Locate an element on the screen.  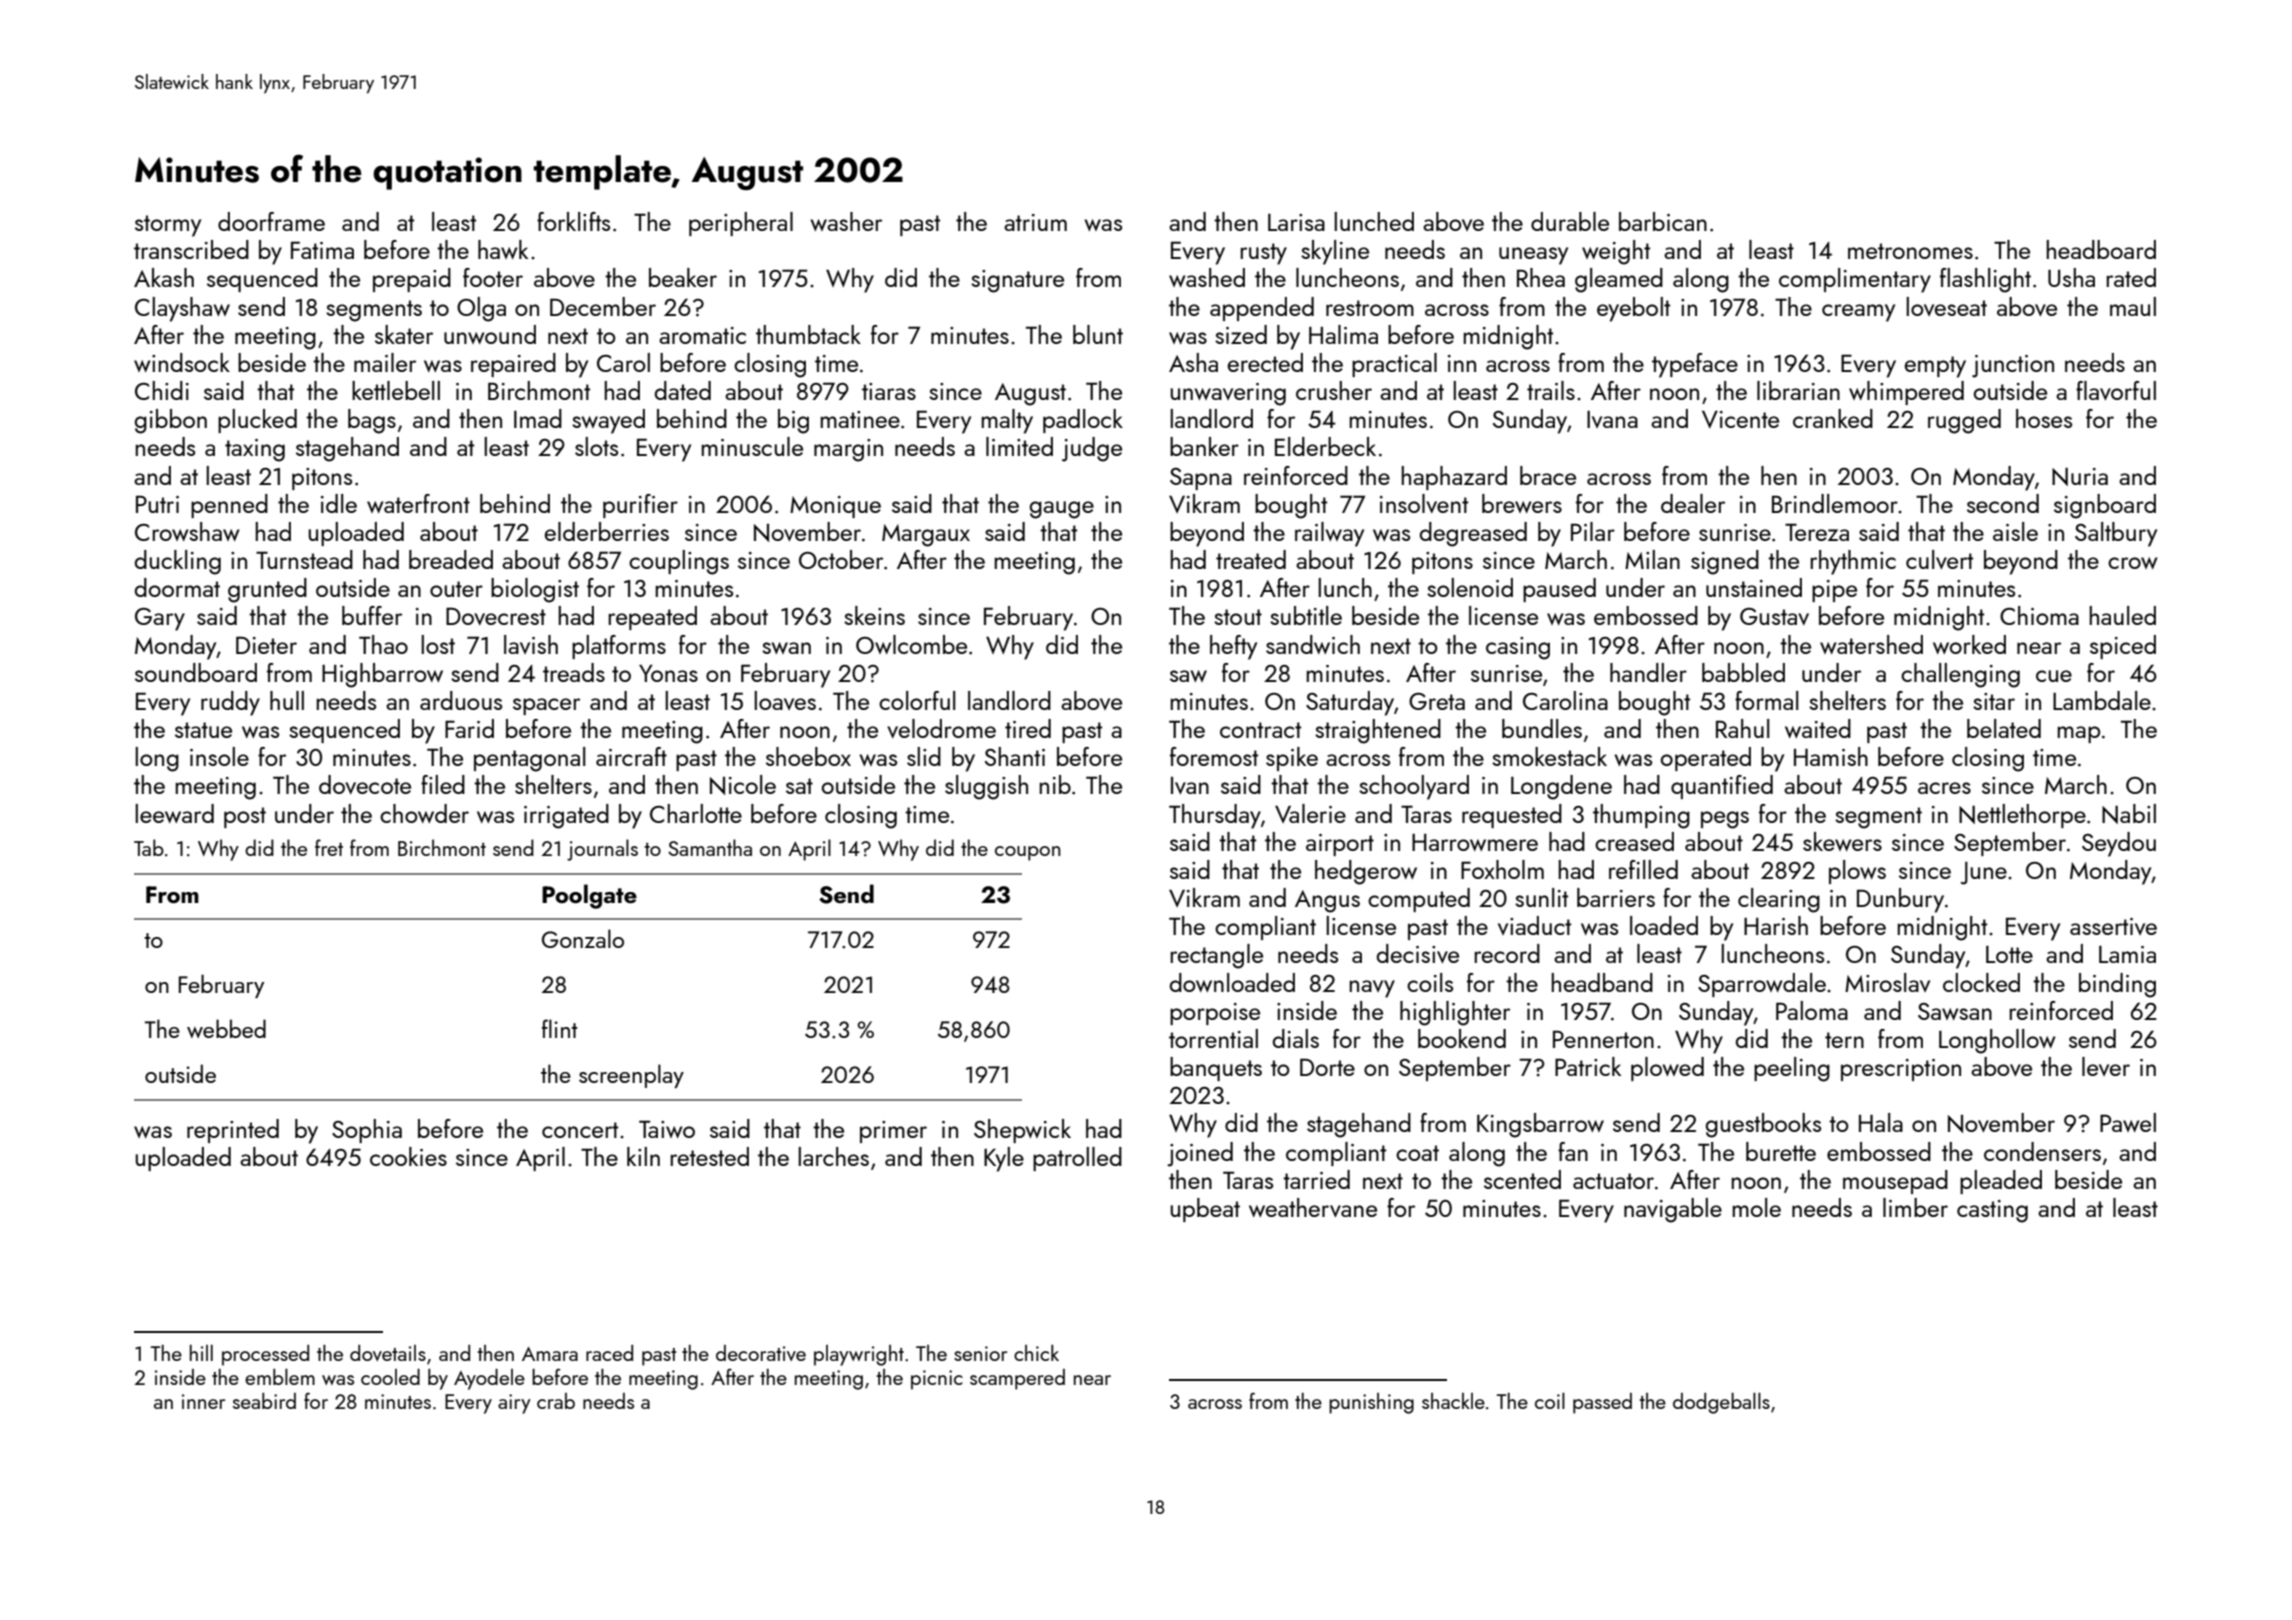
forklifts is located at coordinates (573, 221).
